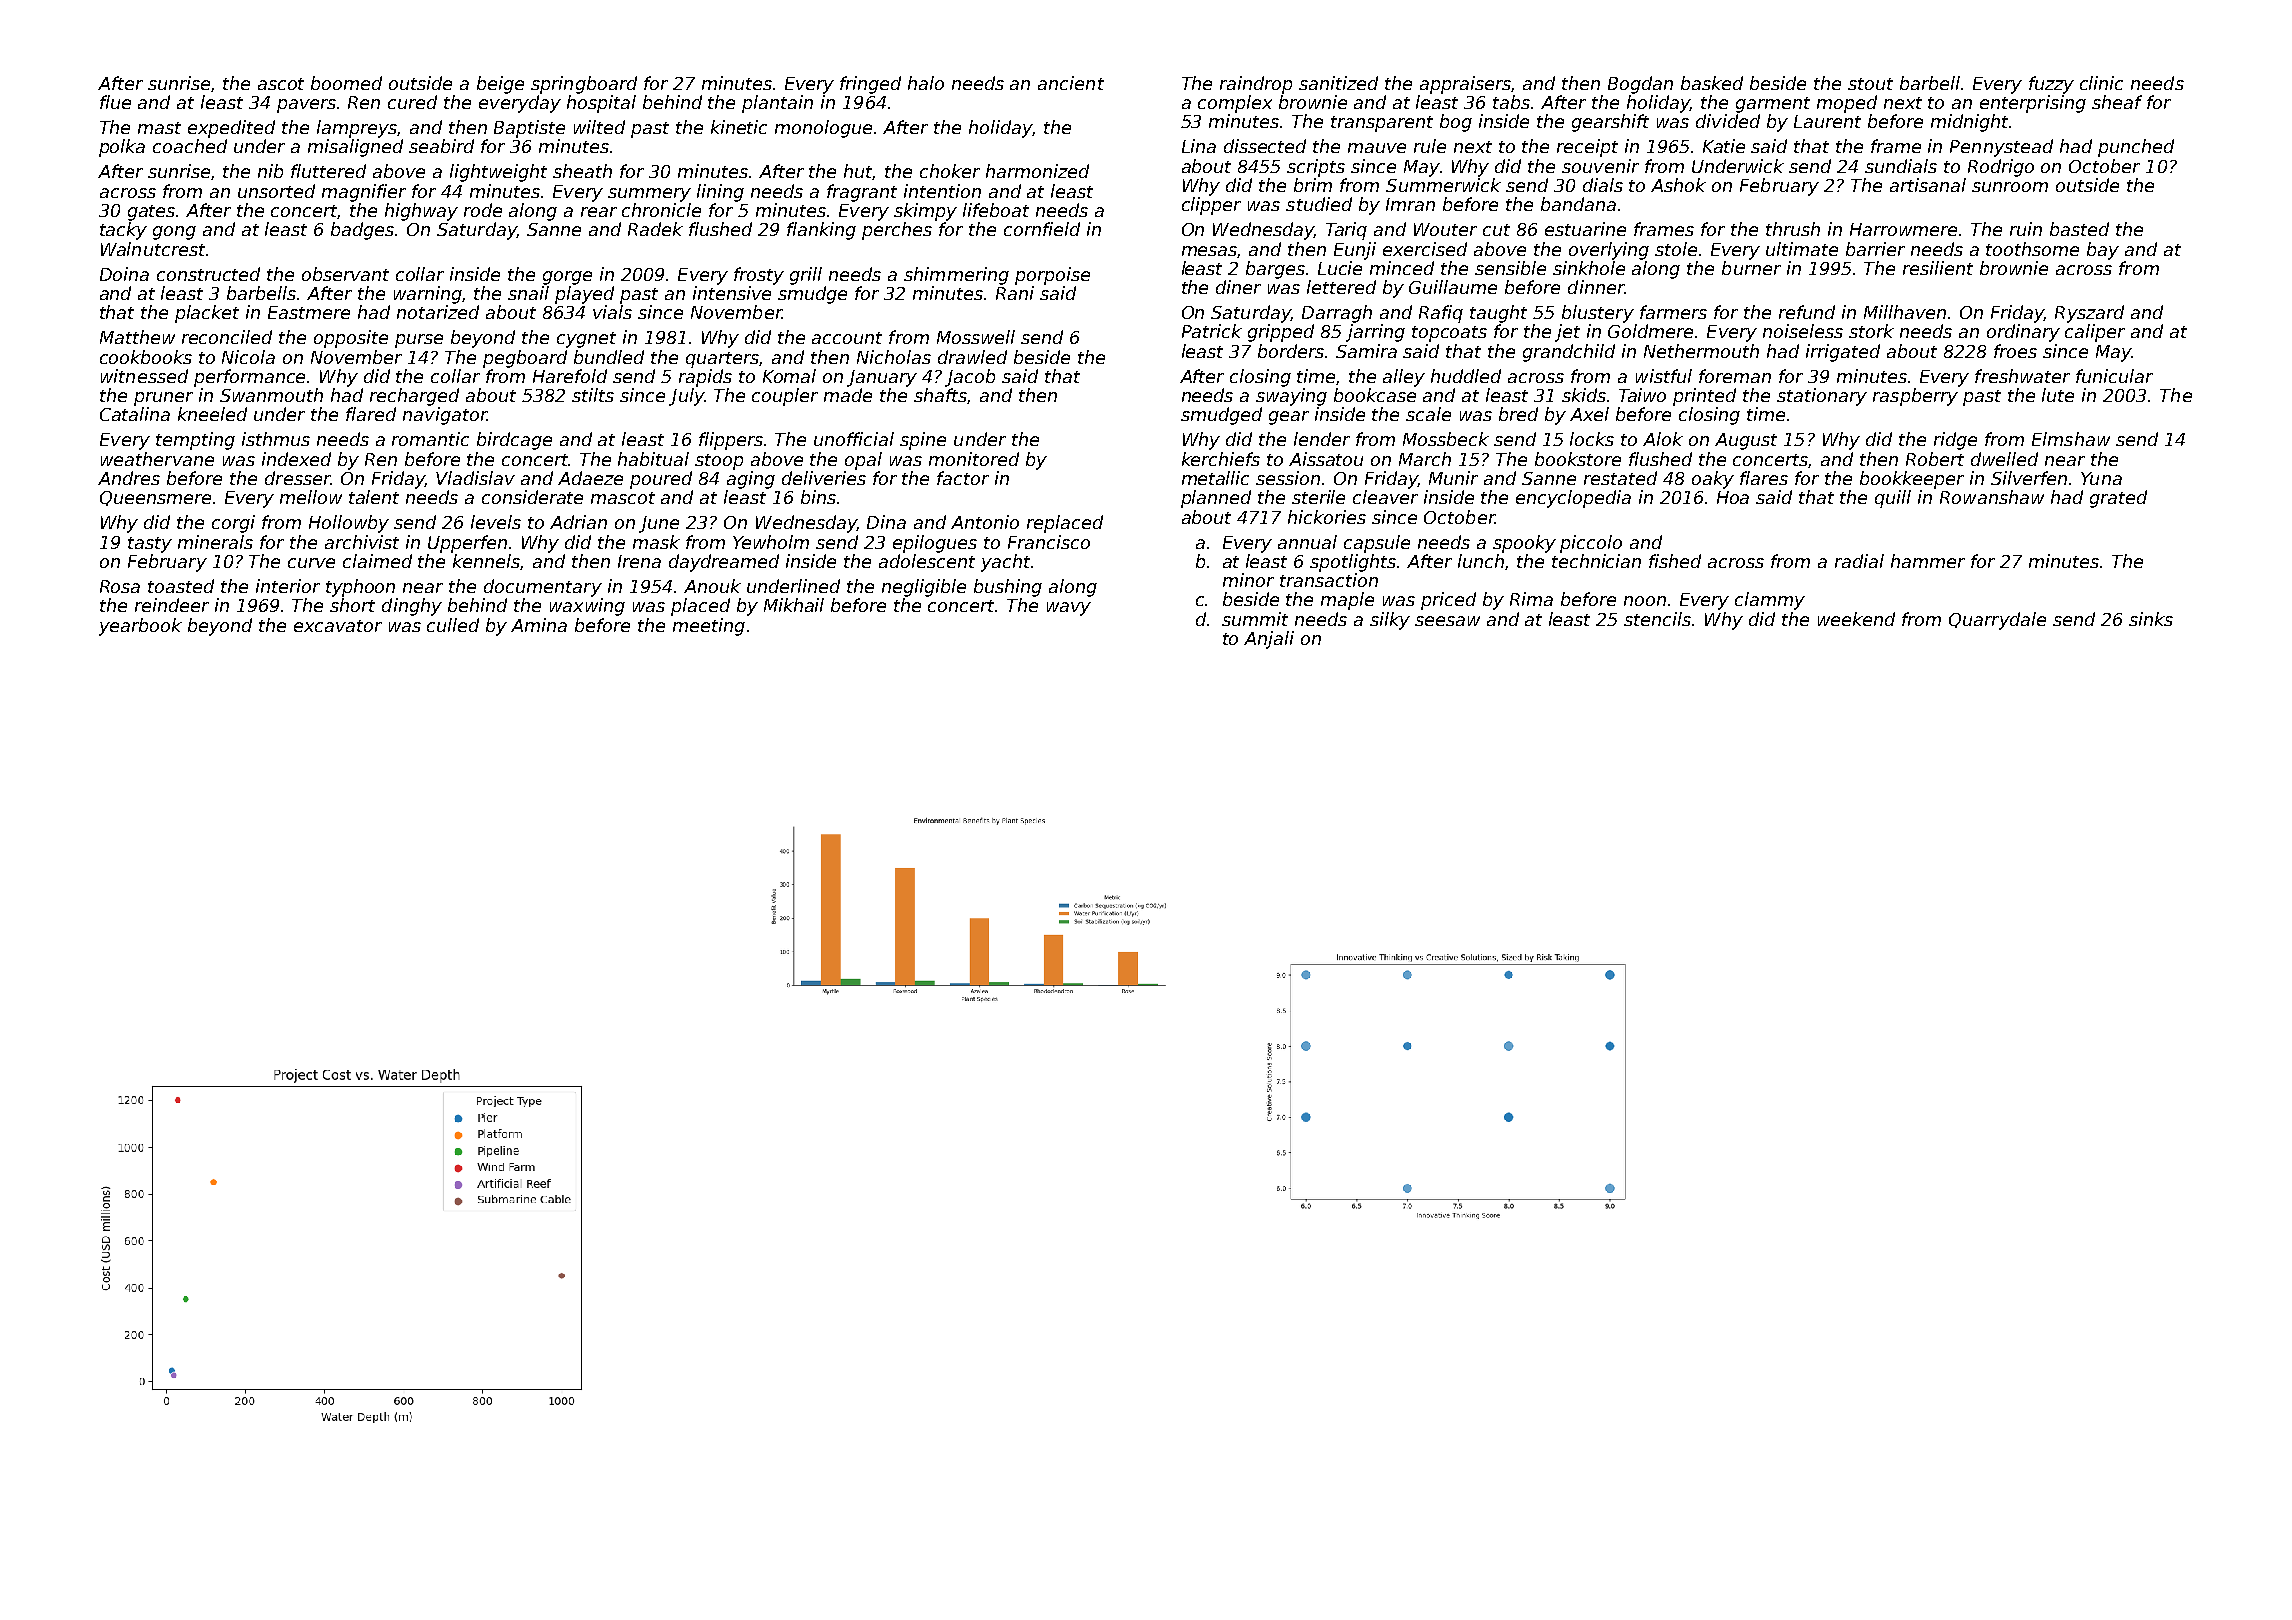 This document has height=1620, width=2292. What do you see at coordinates (1008, 588) in the document?
I see `bushing` at bounding box center [1008, 588].
